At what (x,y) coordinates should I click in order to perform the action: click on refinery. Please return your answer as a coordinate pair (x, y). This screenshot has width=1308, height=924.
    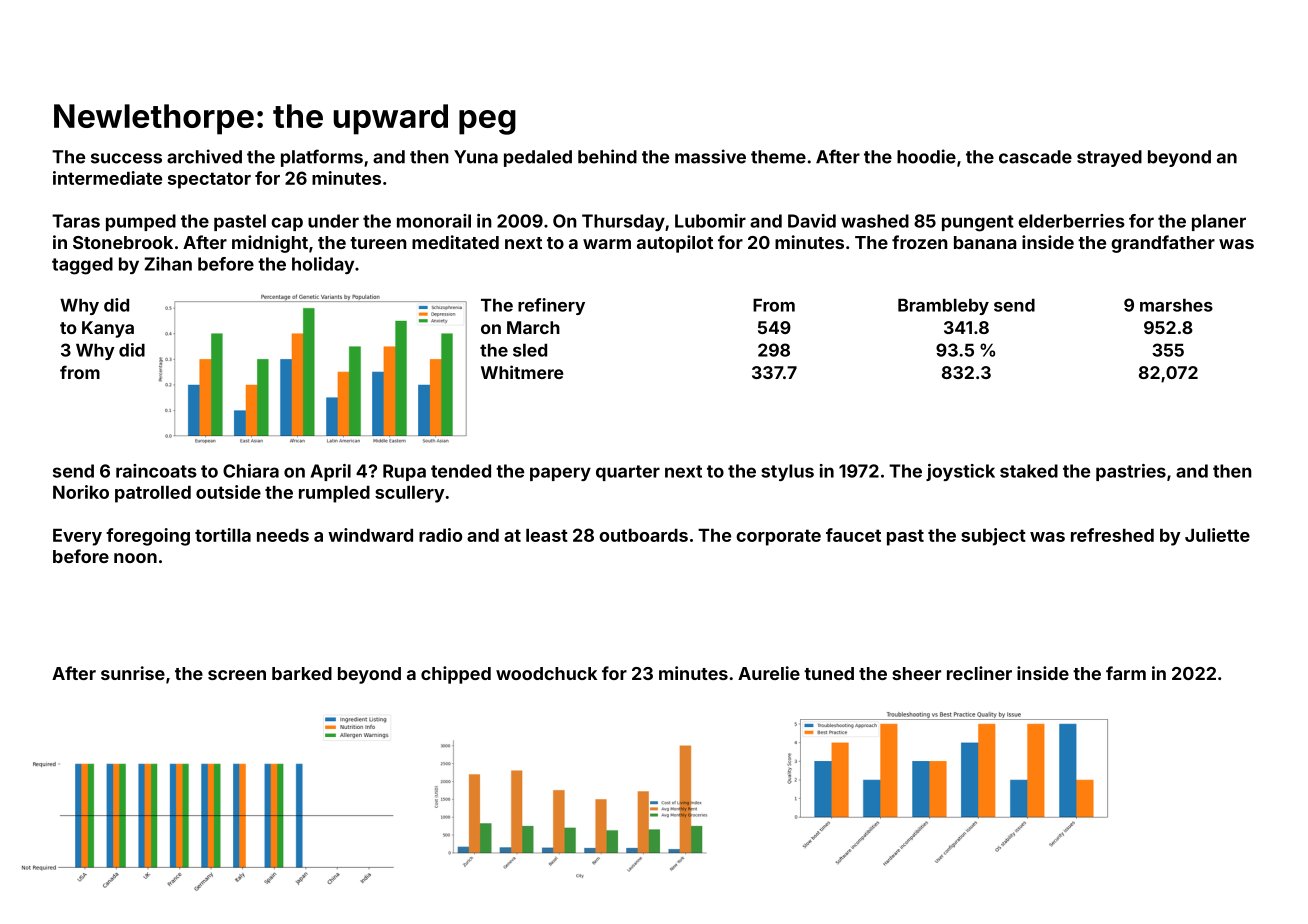
    Looking at the image, I should click on (551, 306).
